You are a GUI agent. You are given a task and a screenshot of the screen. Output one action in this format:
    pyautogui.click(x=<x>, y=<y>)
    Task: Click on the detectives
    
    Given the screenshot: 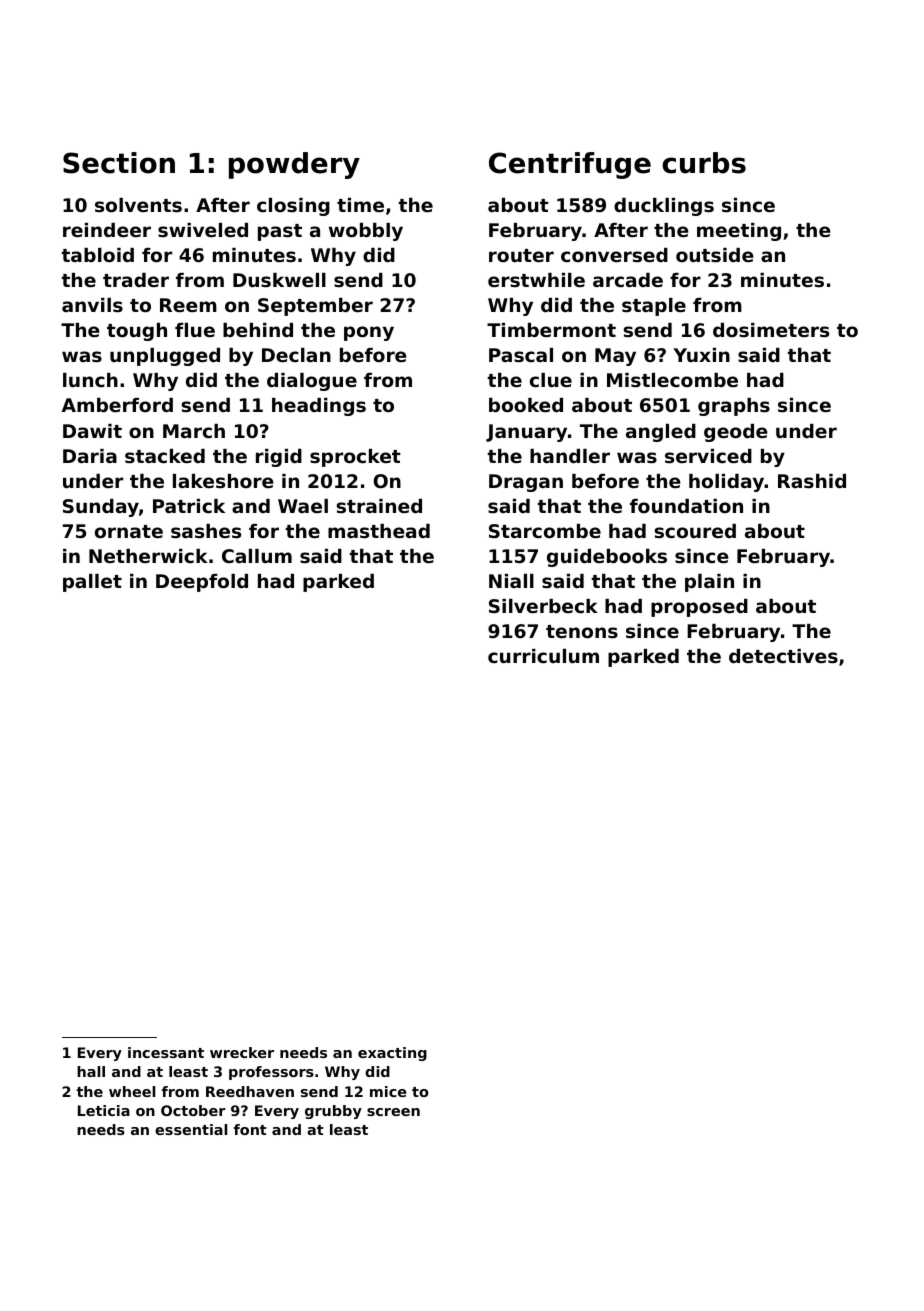 What is the action you would take?
    pyautogui.click(x=783, y=656)
